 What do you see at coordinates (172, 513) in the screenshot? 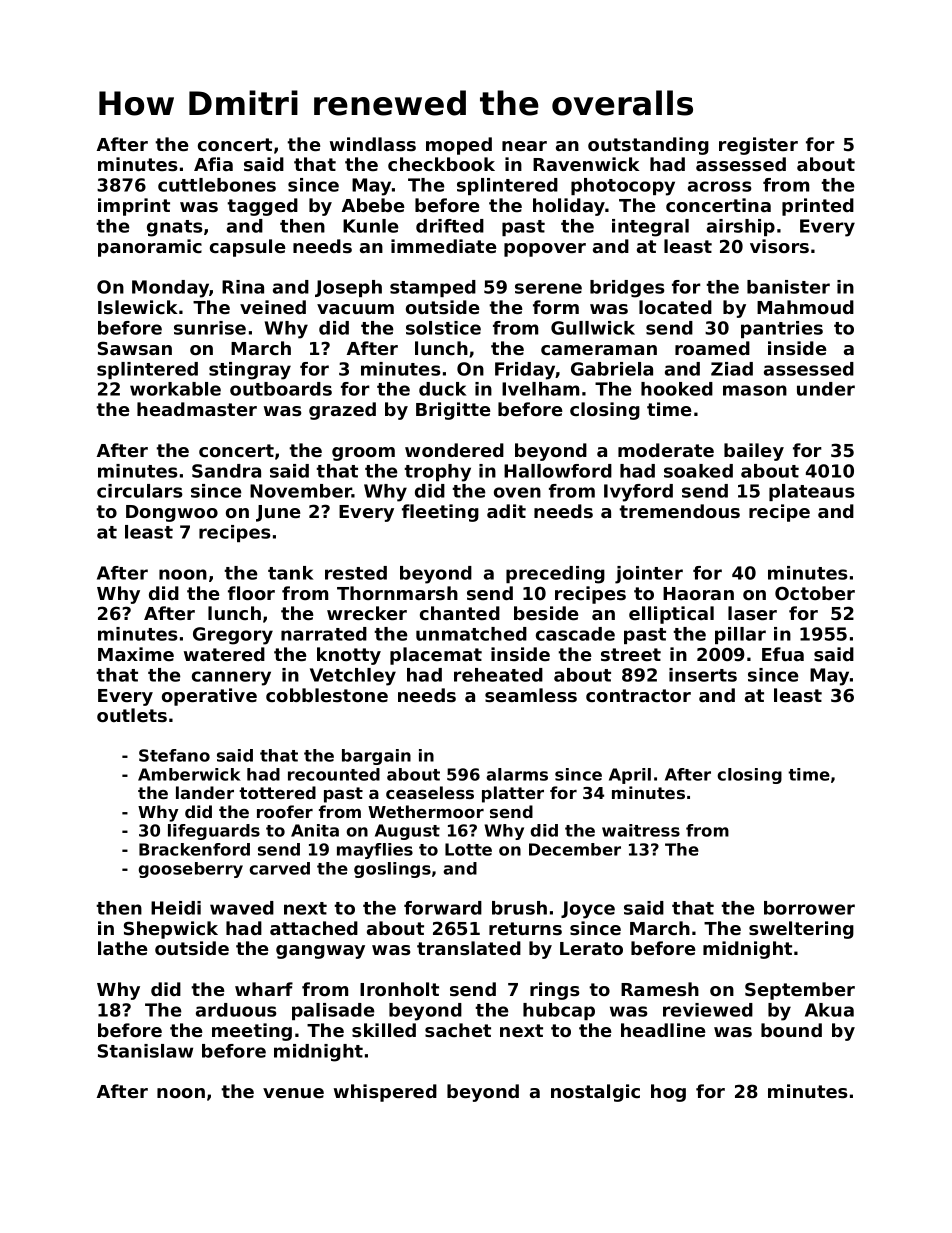
I see `Dongwoo` at bounding box center [172, 513].
